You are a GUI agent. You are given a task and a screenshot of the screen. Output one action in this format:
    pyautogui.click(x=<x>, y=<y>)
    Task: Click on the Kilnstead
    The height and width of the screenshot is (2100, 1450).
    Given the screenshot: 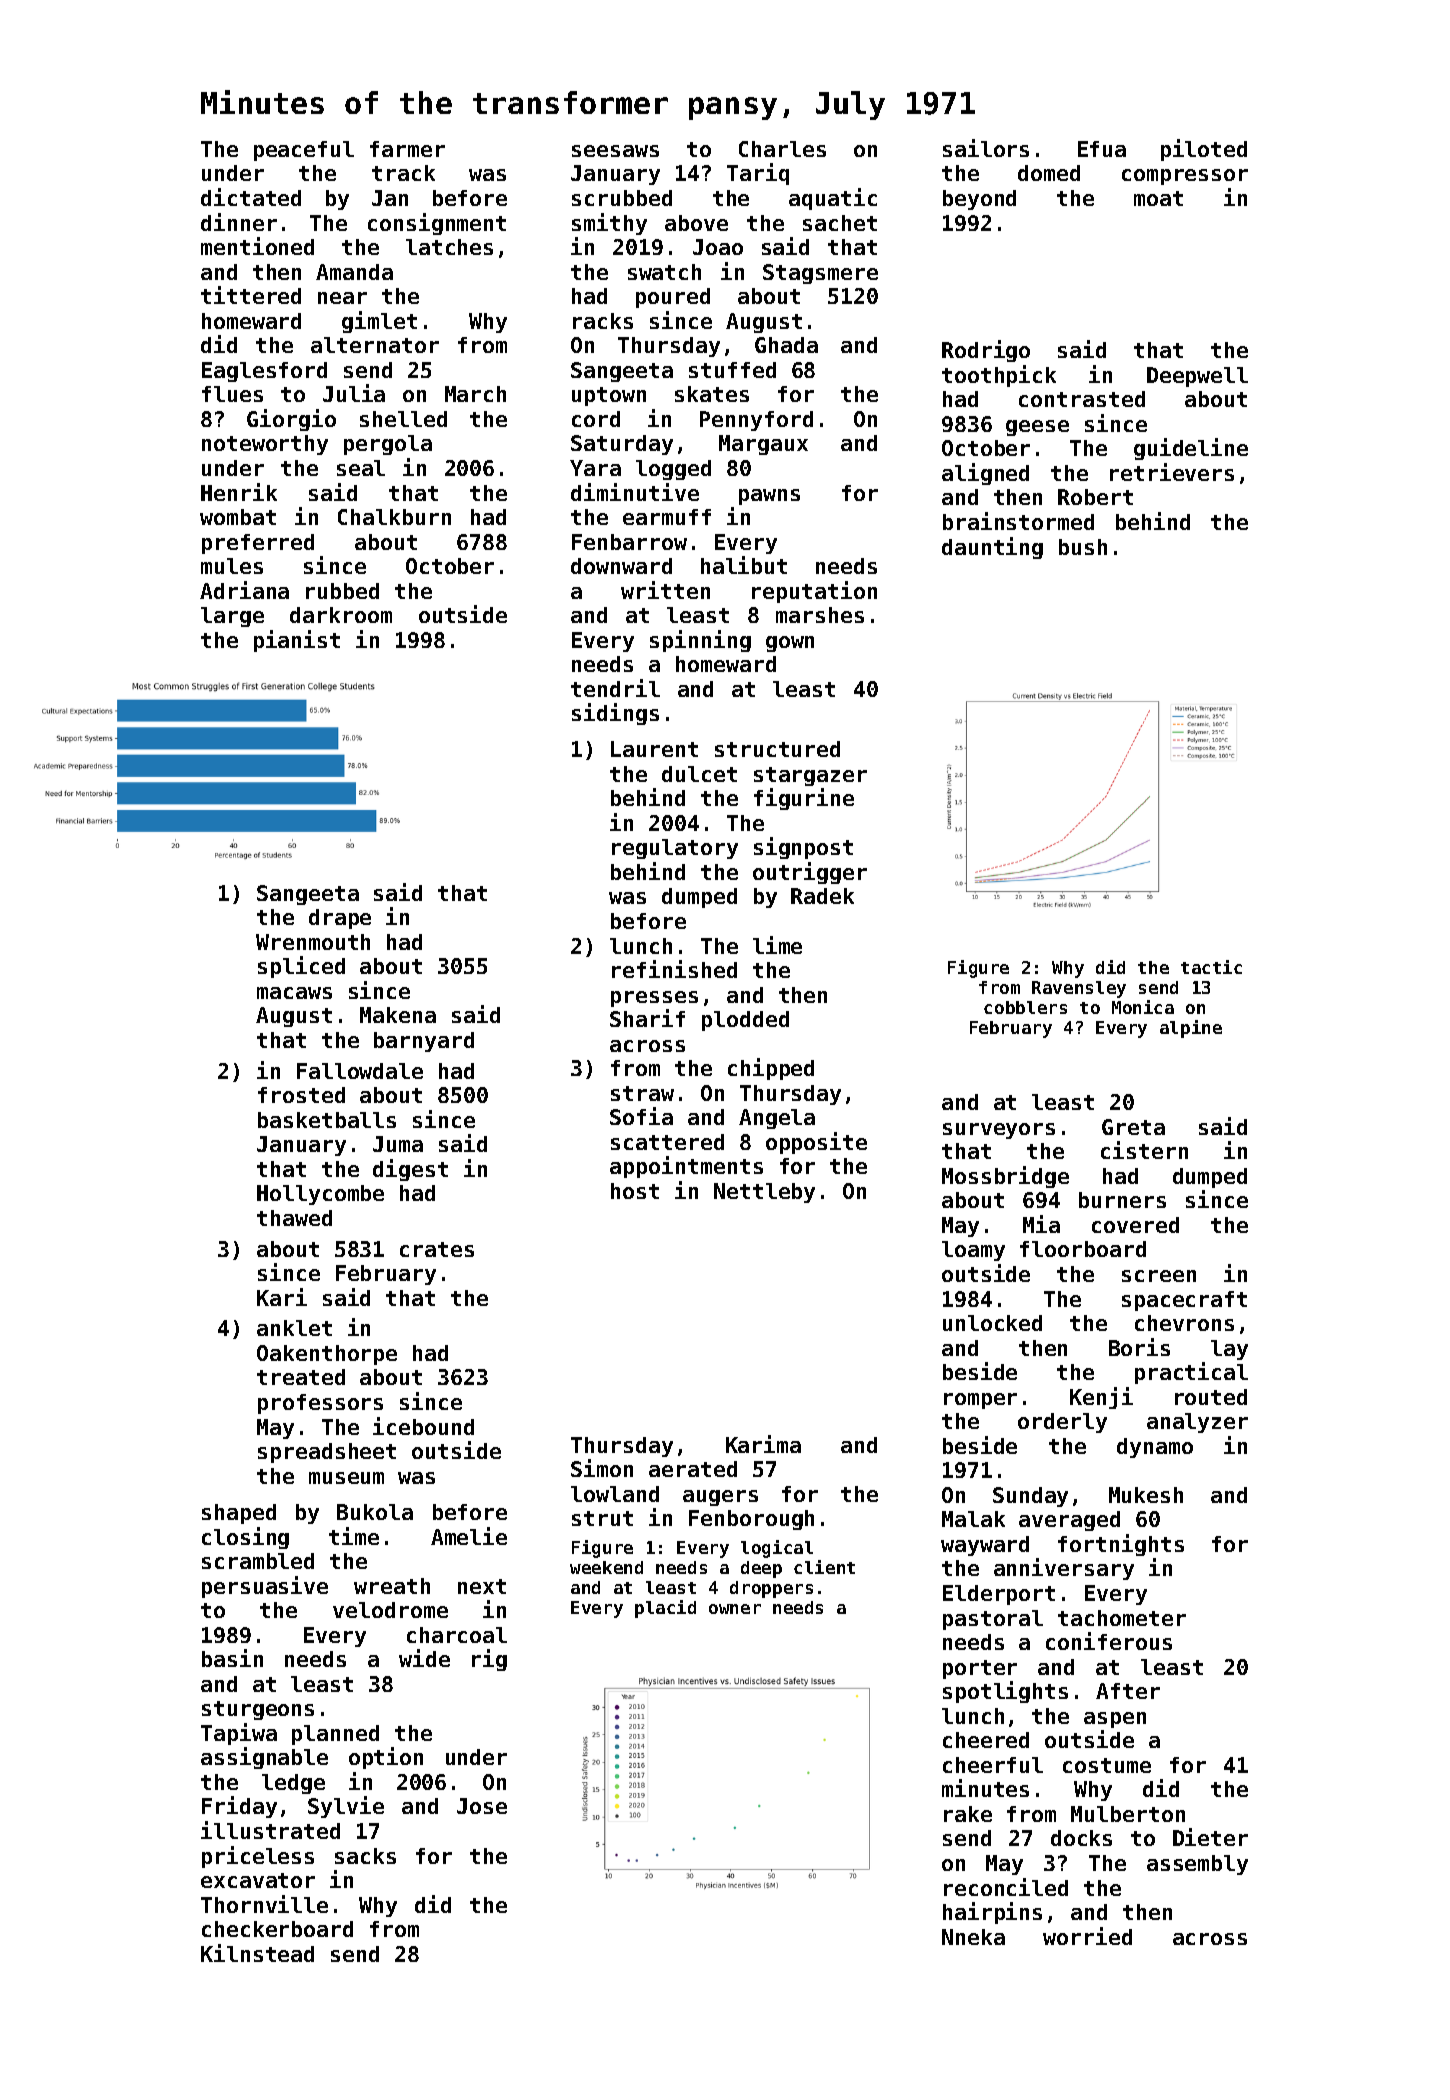 What is the action you would take?
    pyautogui.click(x=257, y=1953)
